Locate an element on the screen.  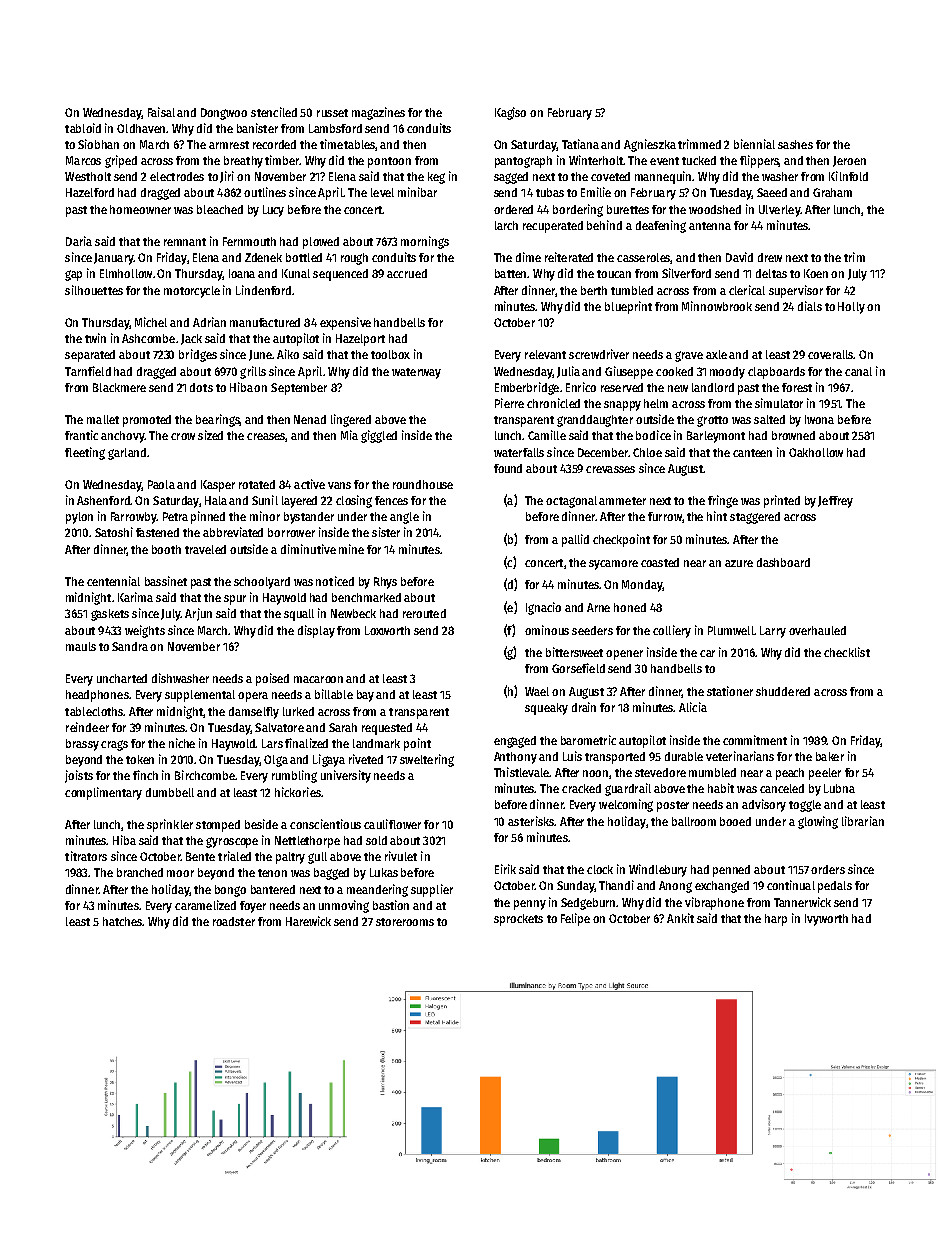
remnant is located at coordinates (185, 242).
